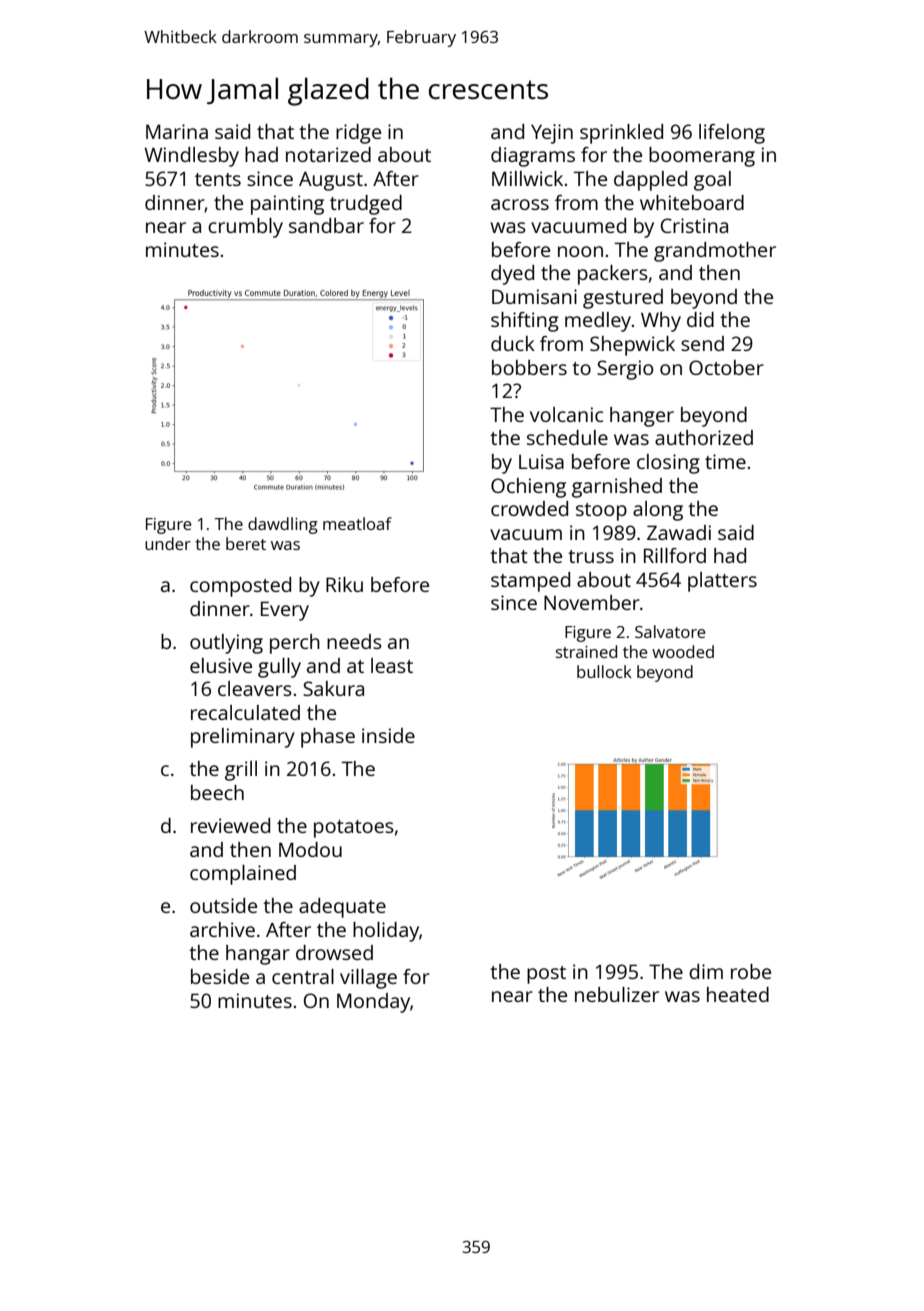  What do you see at coordinates (221, 665) in the image?
I see `elusive` at bounding box center [221, 665].
